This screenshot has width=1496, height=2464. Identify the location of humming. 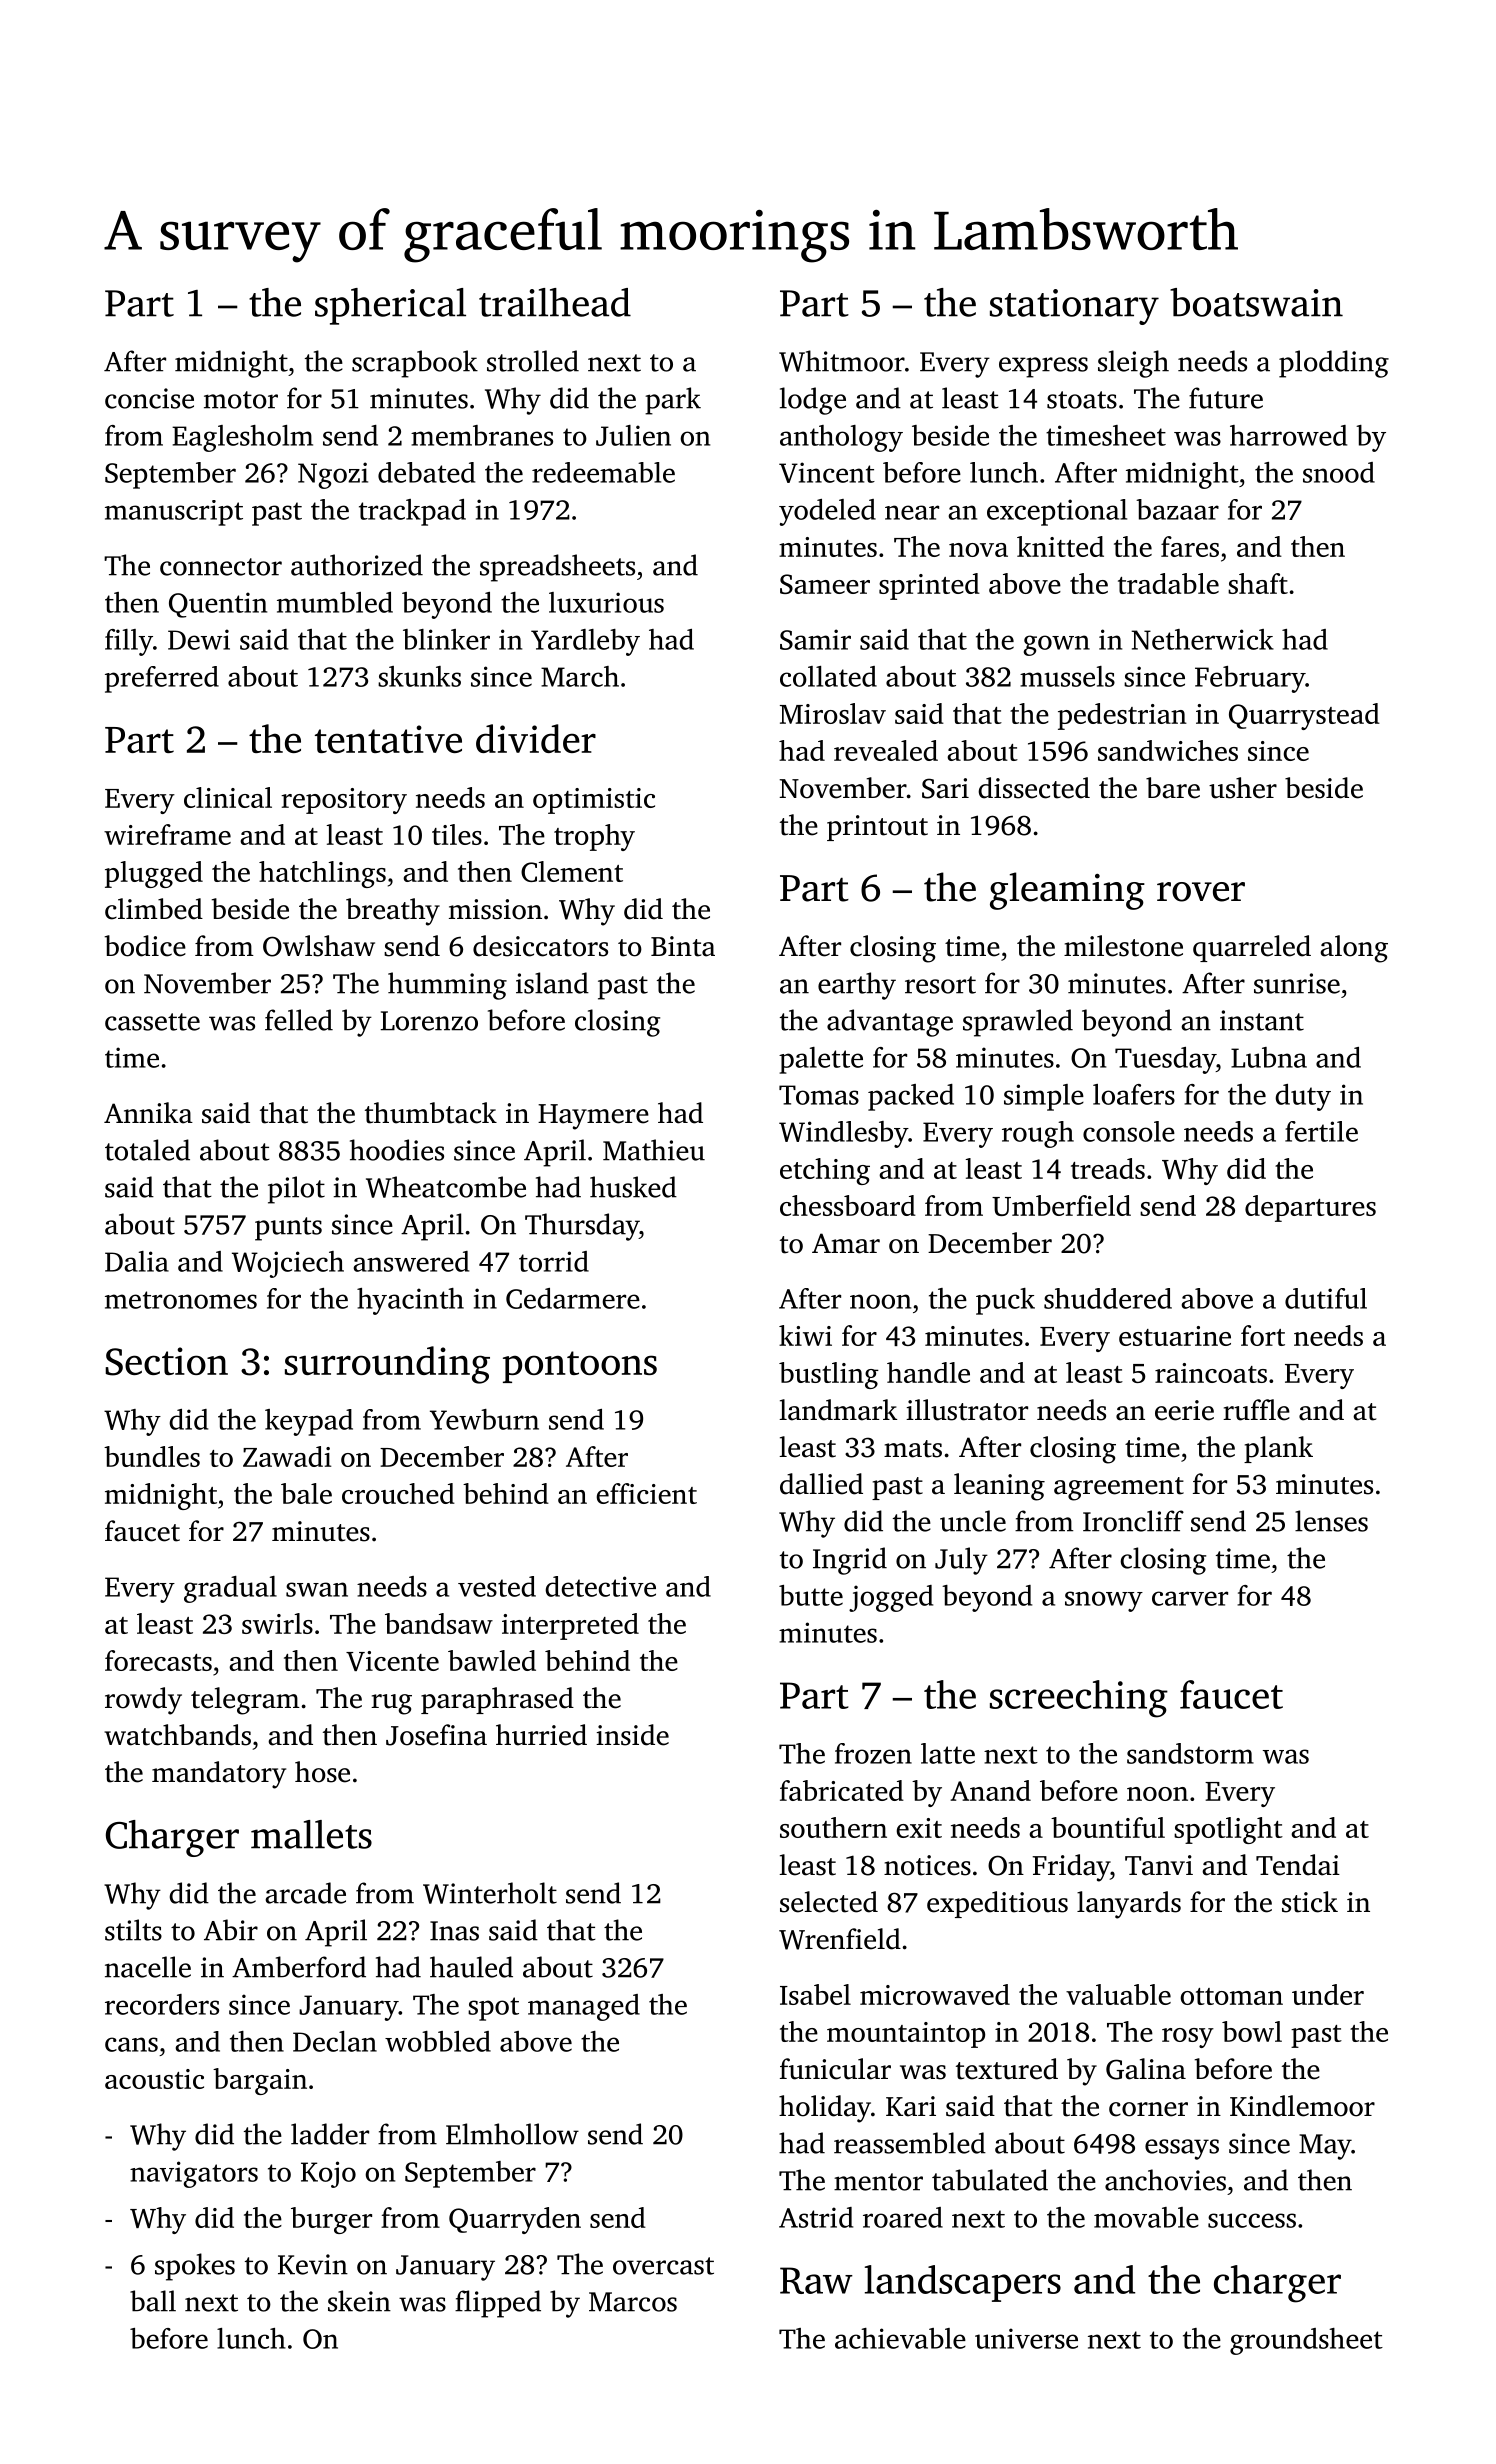
(447, 986).
